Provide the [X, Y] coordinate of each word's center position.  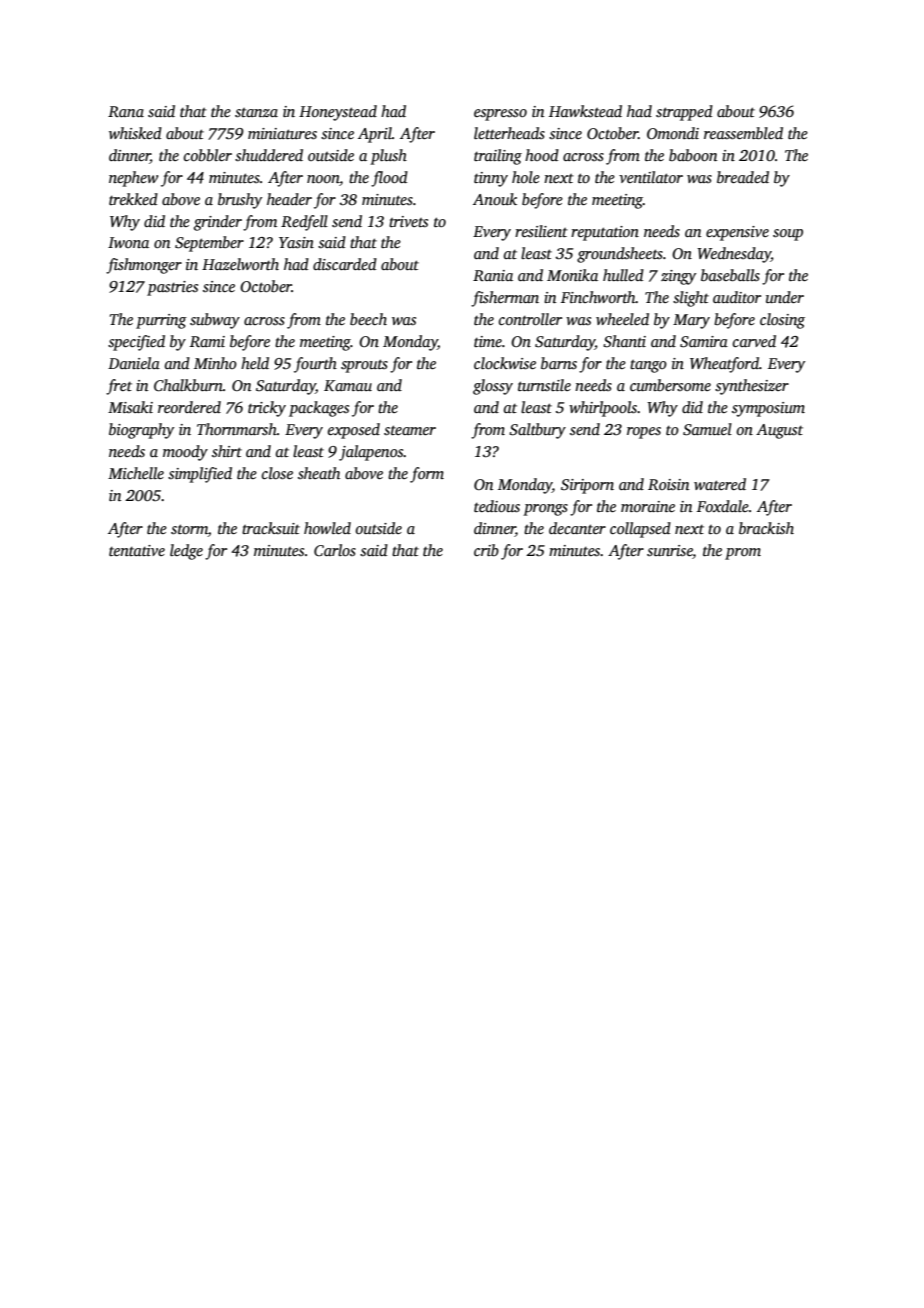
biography [141, 431]
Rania [493, 275]
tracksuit [271, 528]
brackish [766, 528]
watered [720, 484]
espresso [500, 115]
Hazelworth [240, 264]
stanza [256, 113]
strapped [684, 113]
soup [788, 235]
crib [486, 550]
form [427, 475]
